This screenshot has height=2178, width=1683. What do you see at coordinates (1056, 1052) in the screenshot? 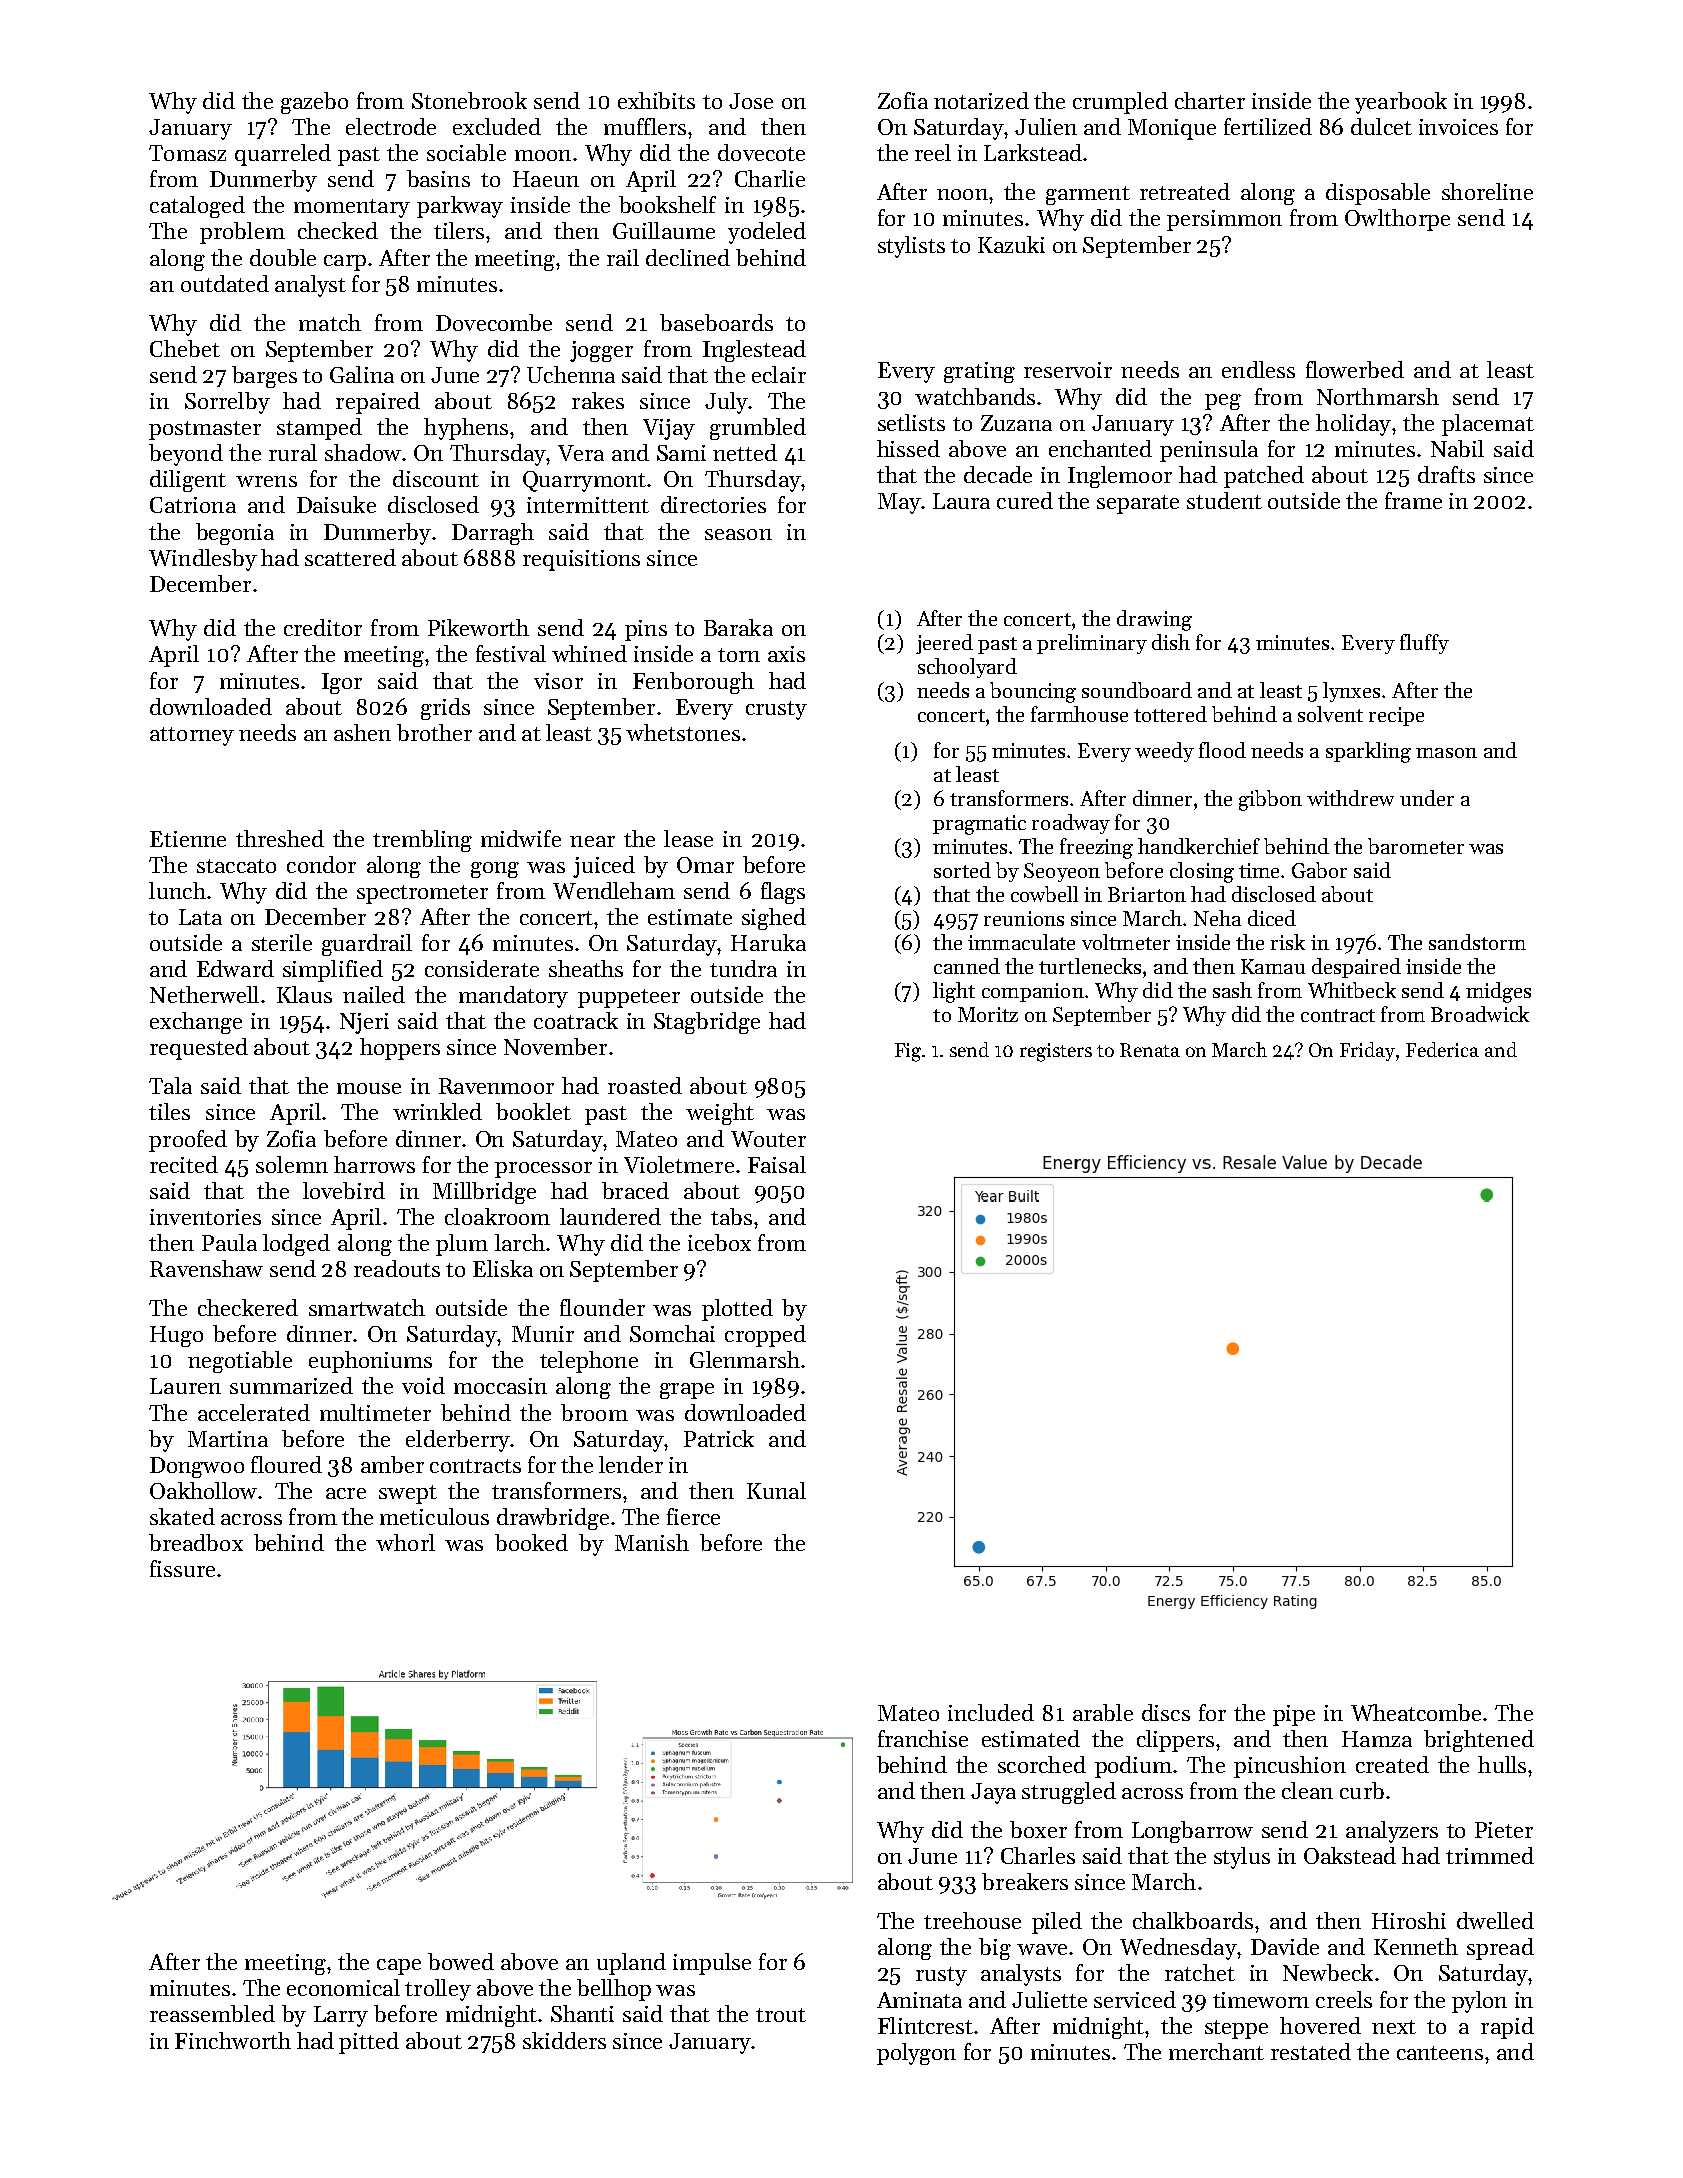
I see `registers` at bounding box center [1056, 1052].
